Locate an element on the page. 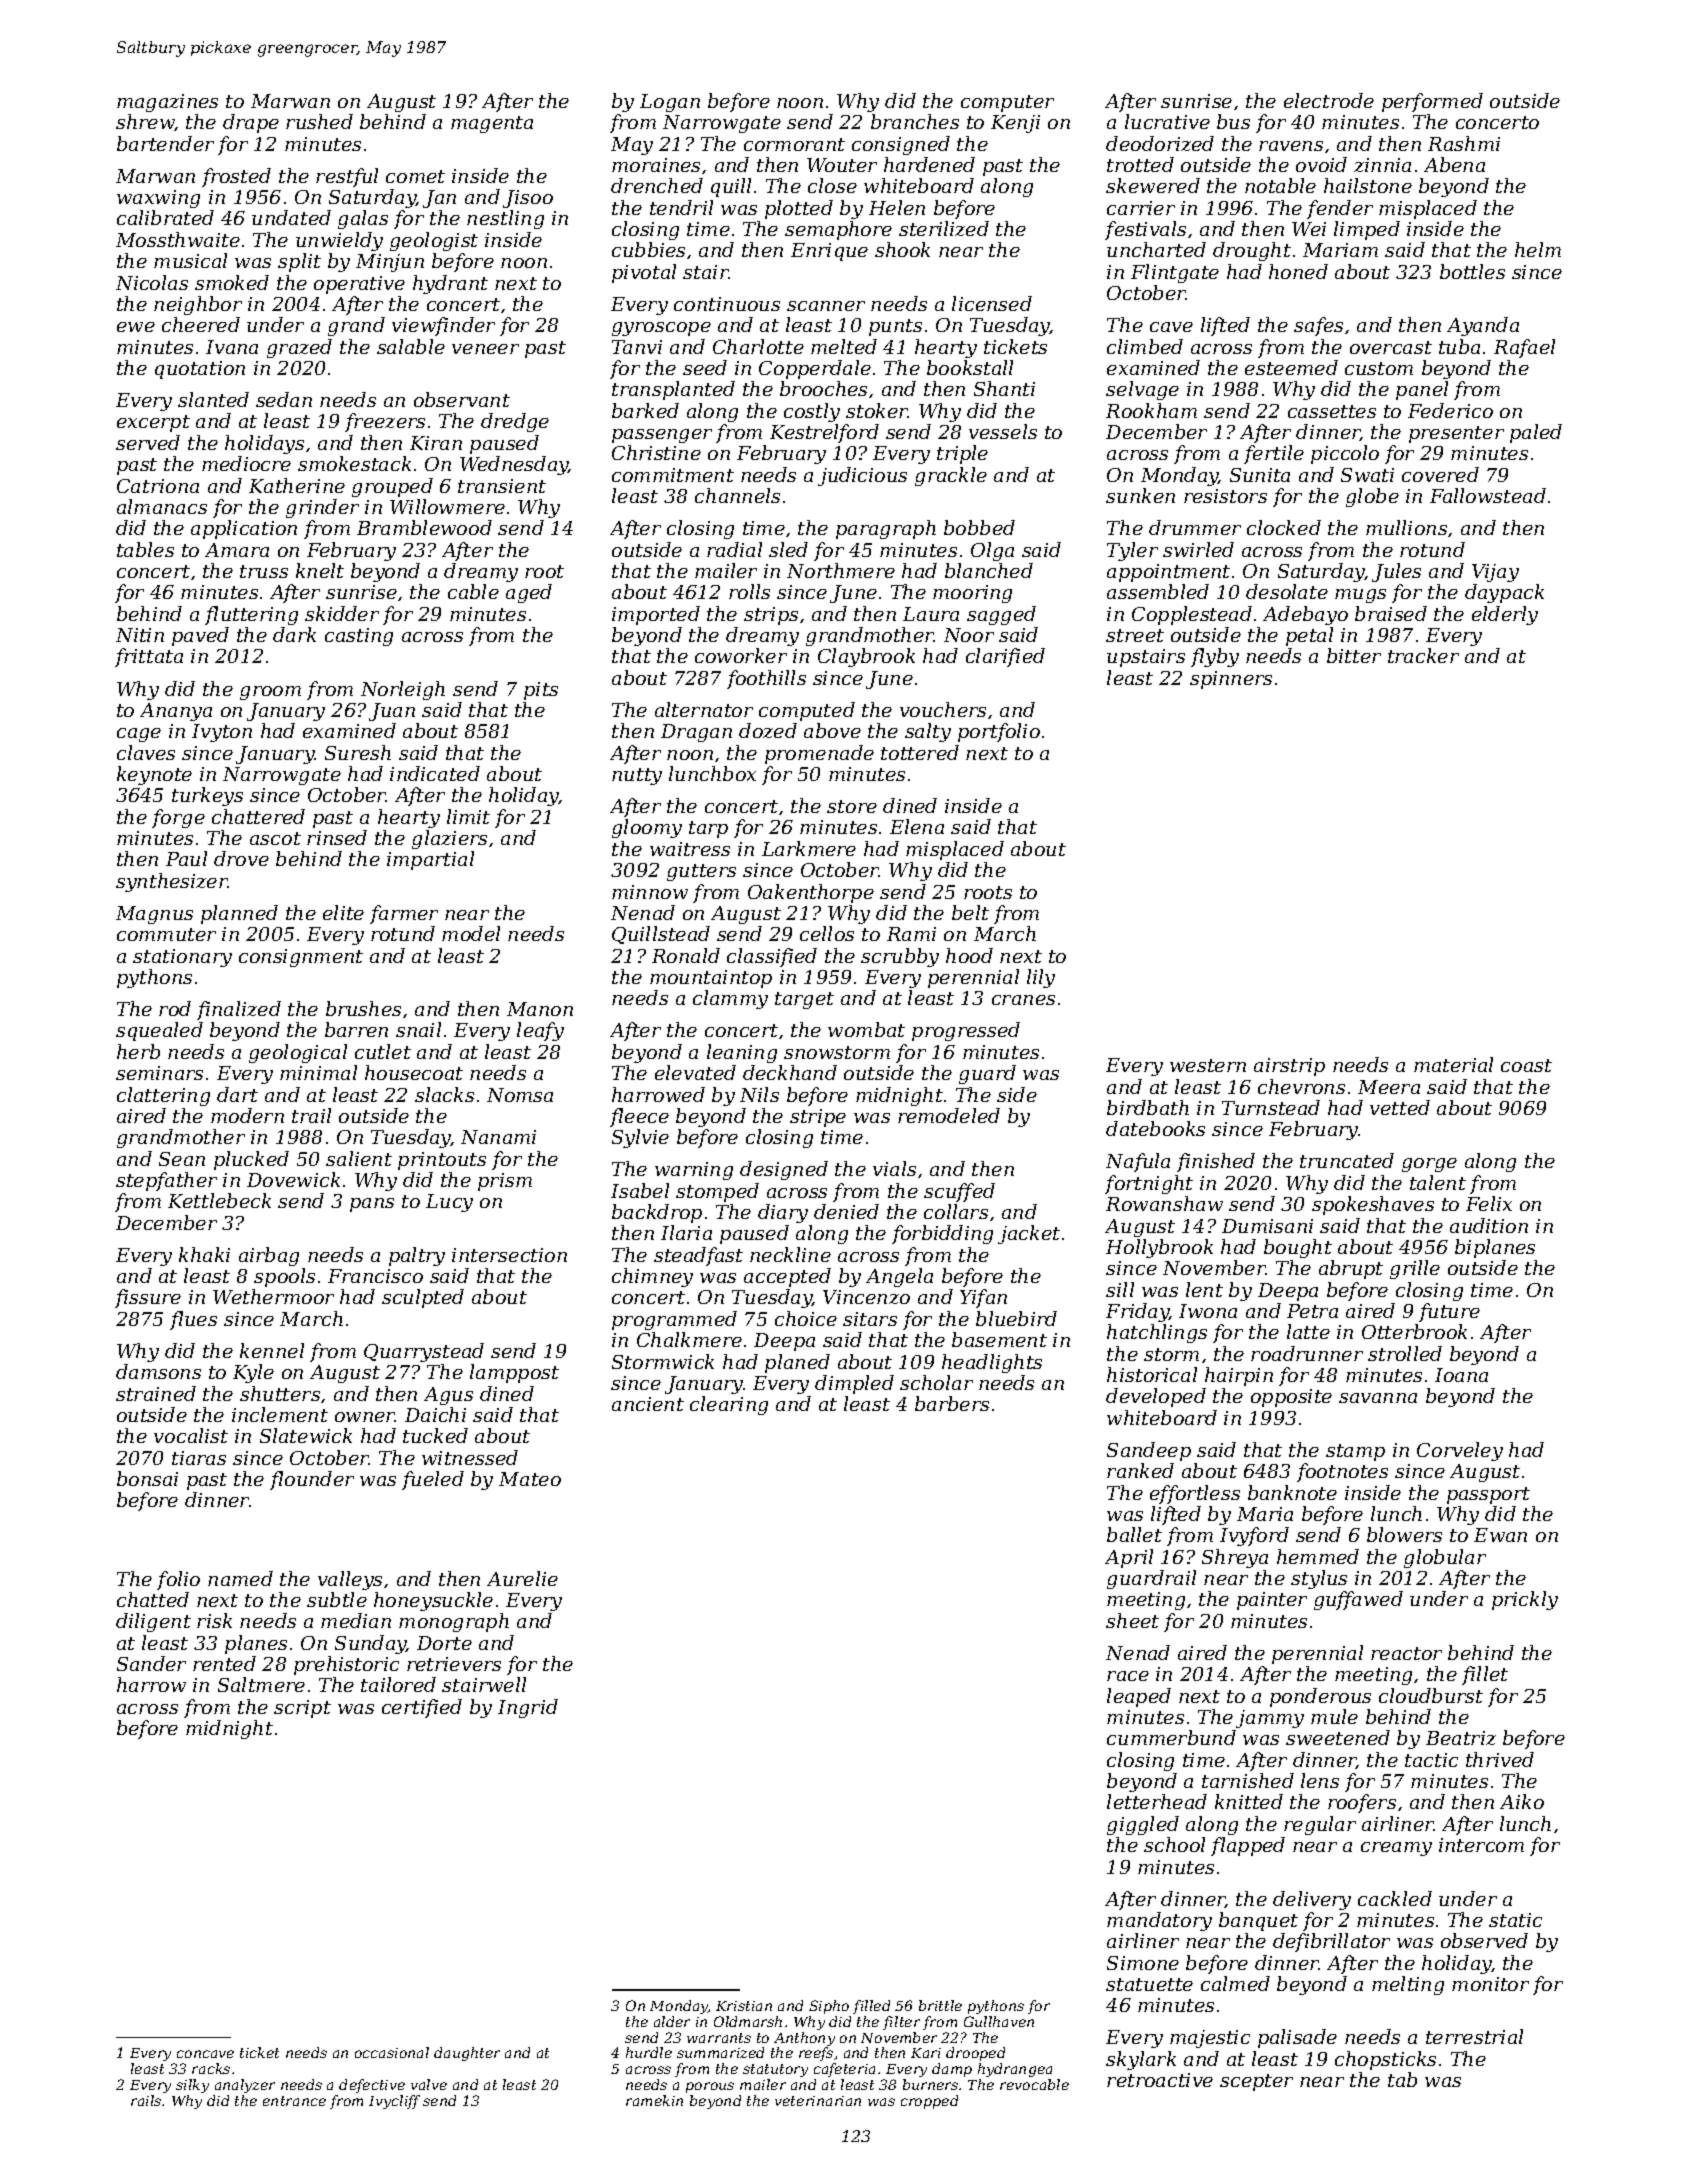 The height and width of the document is (2178, 1683). calibrated is located at coordinates (165, 217).
